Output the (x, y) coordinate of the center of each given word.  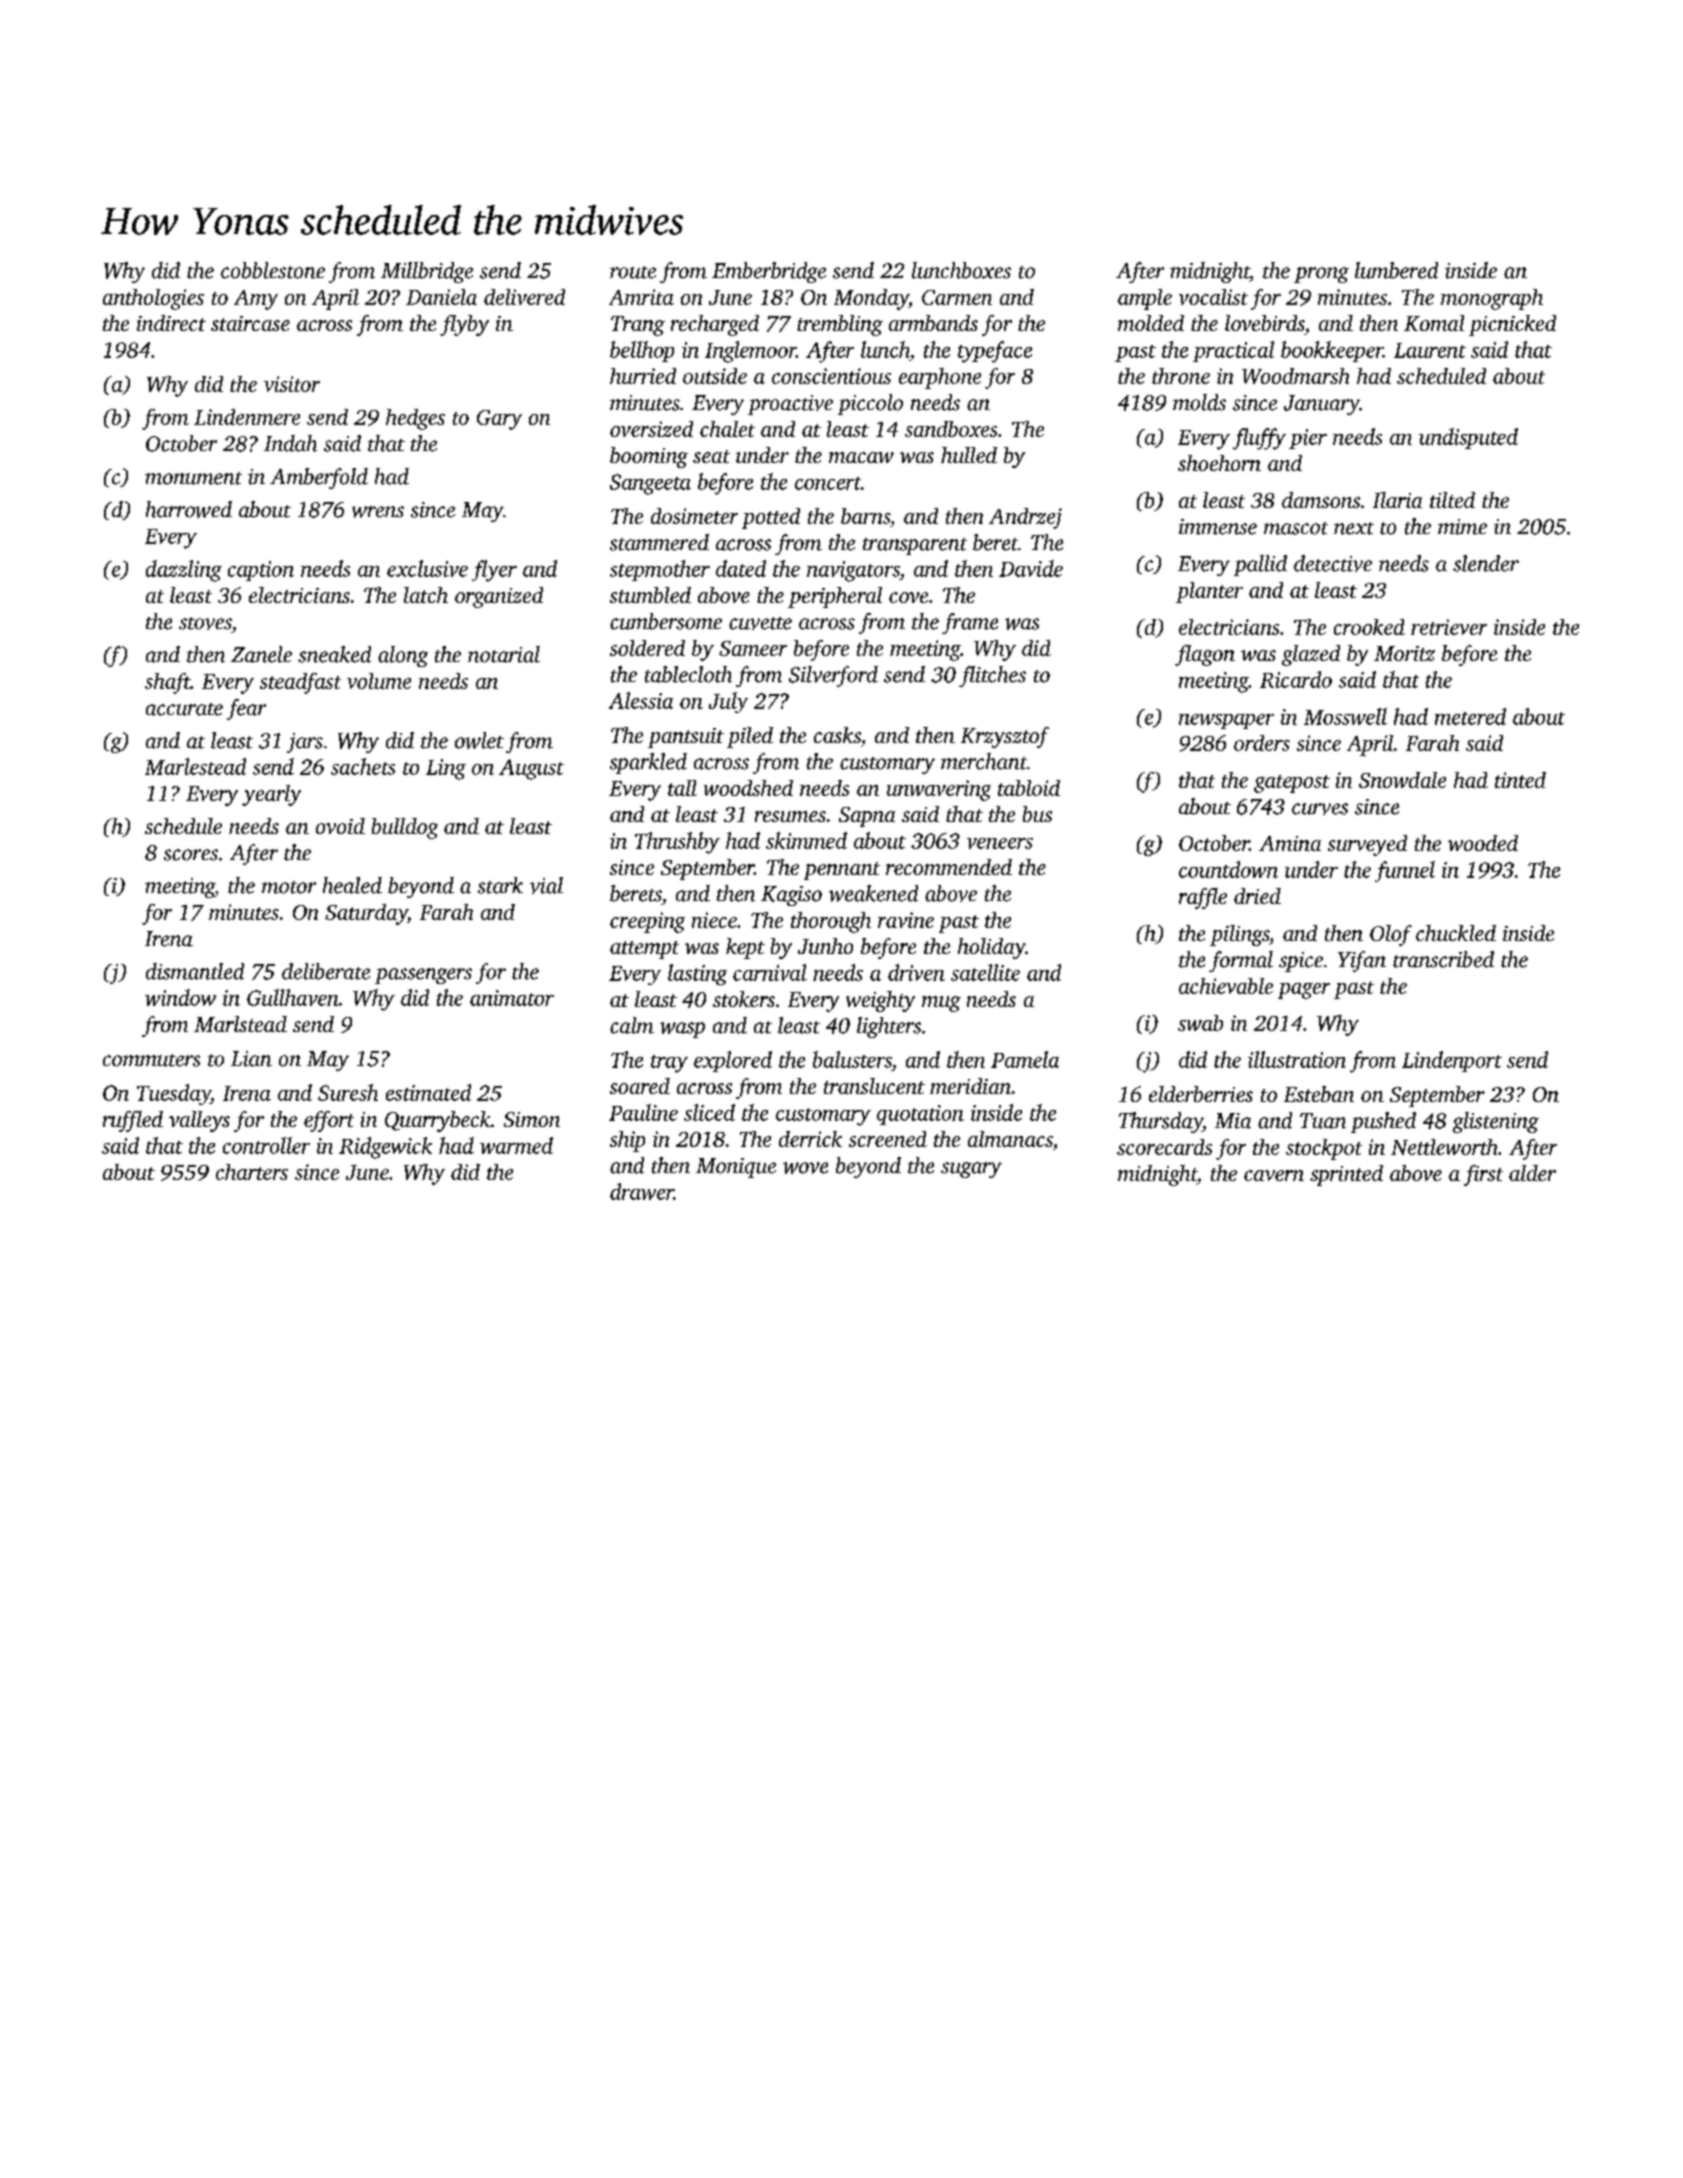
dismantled (195, 971)
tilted (1452, 500)
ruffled (133, 1121)
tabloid (1029, 788)
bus (1037, 814)
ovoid (340, 826)
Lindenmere (247, 417)
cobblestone (273, 270)
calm (632, 1025)
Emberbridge (769, 272)
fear (246, 709)
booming (649, 457)
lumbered (1396, 270)
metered (1470, 716)
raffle (1203, 898)
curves (1320, 809)
